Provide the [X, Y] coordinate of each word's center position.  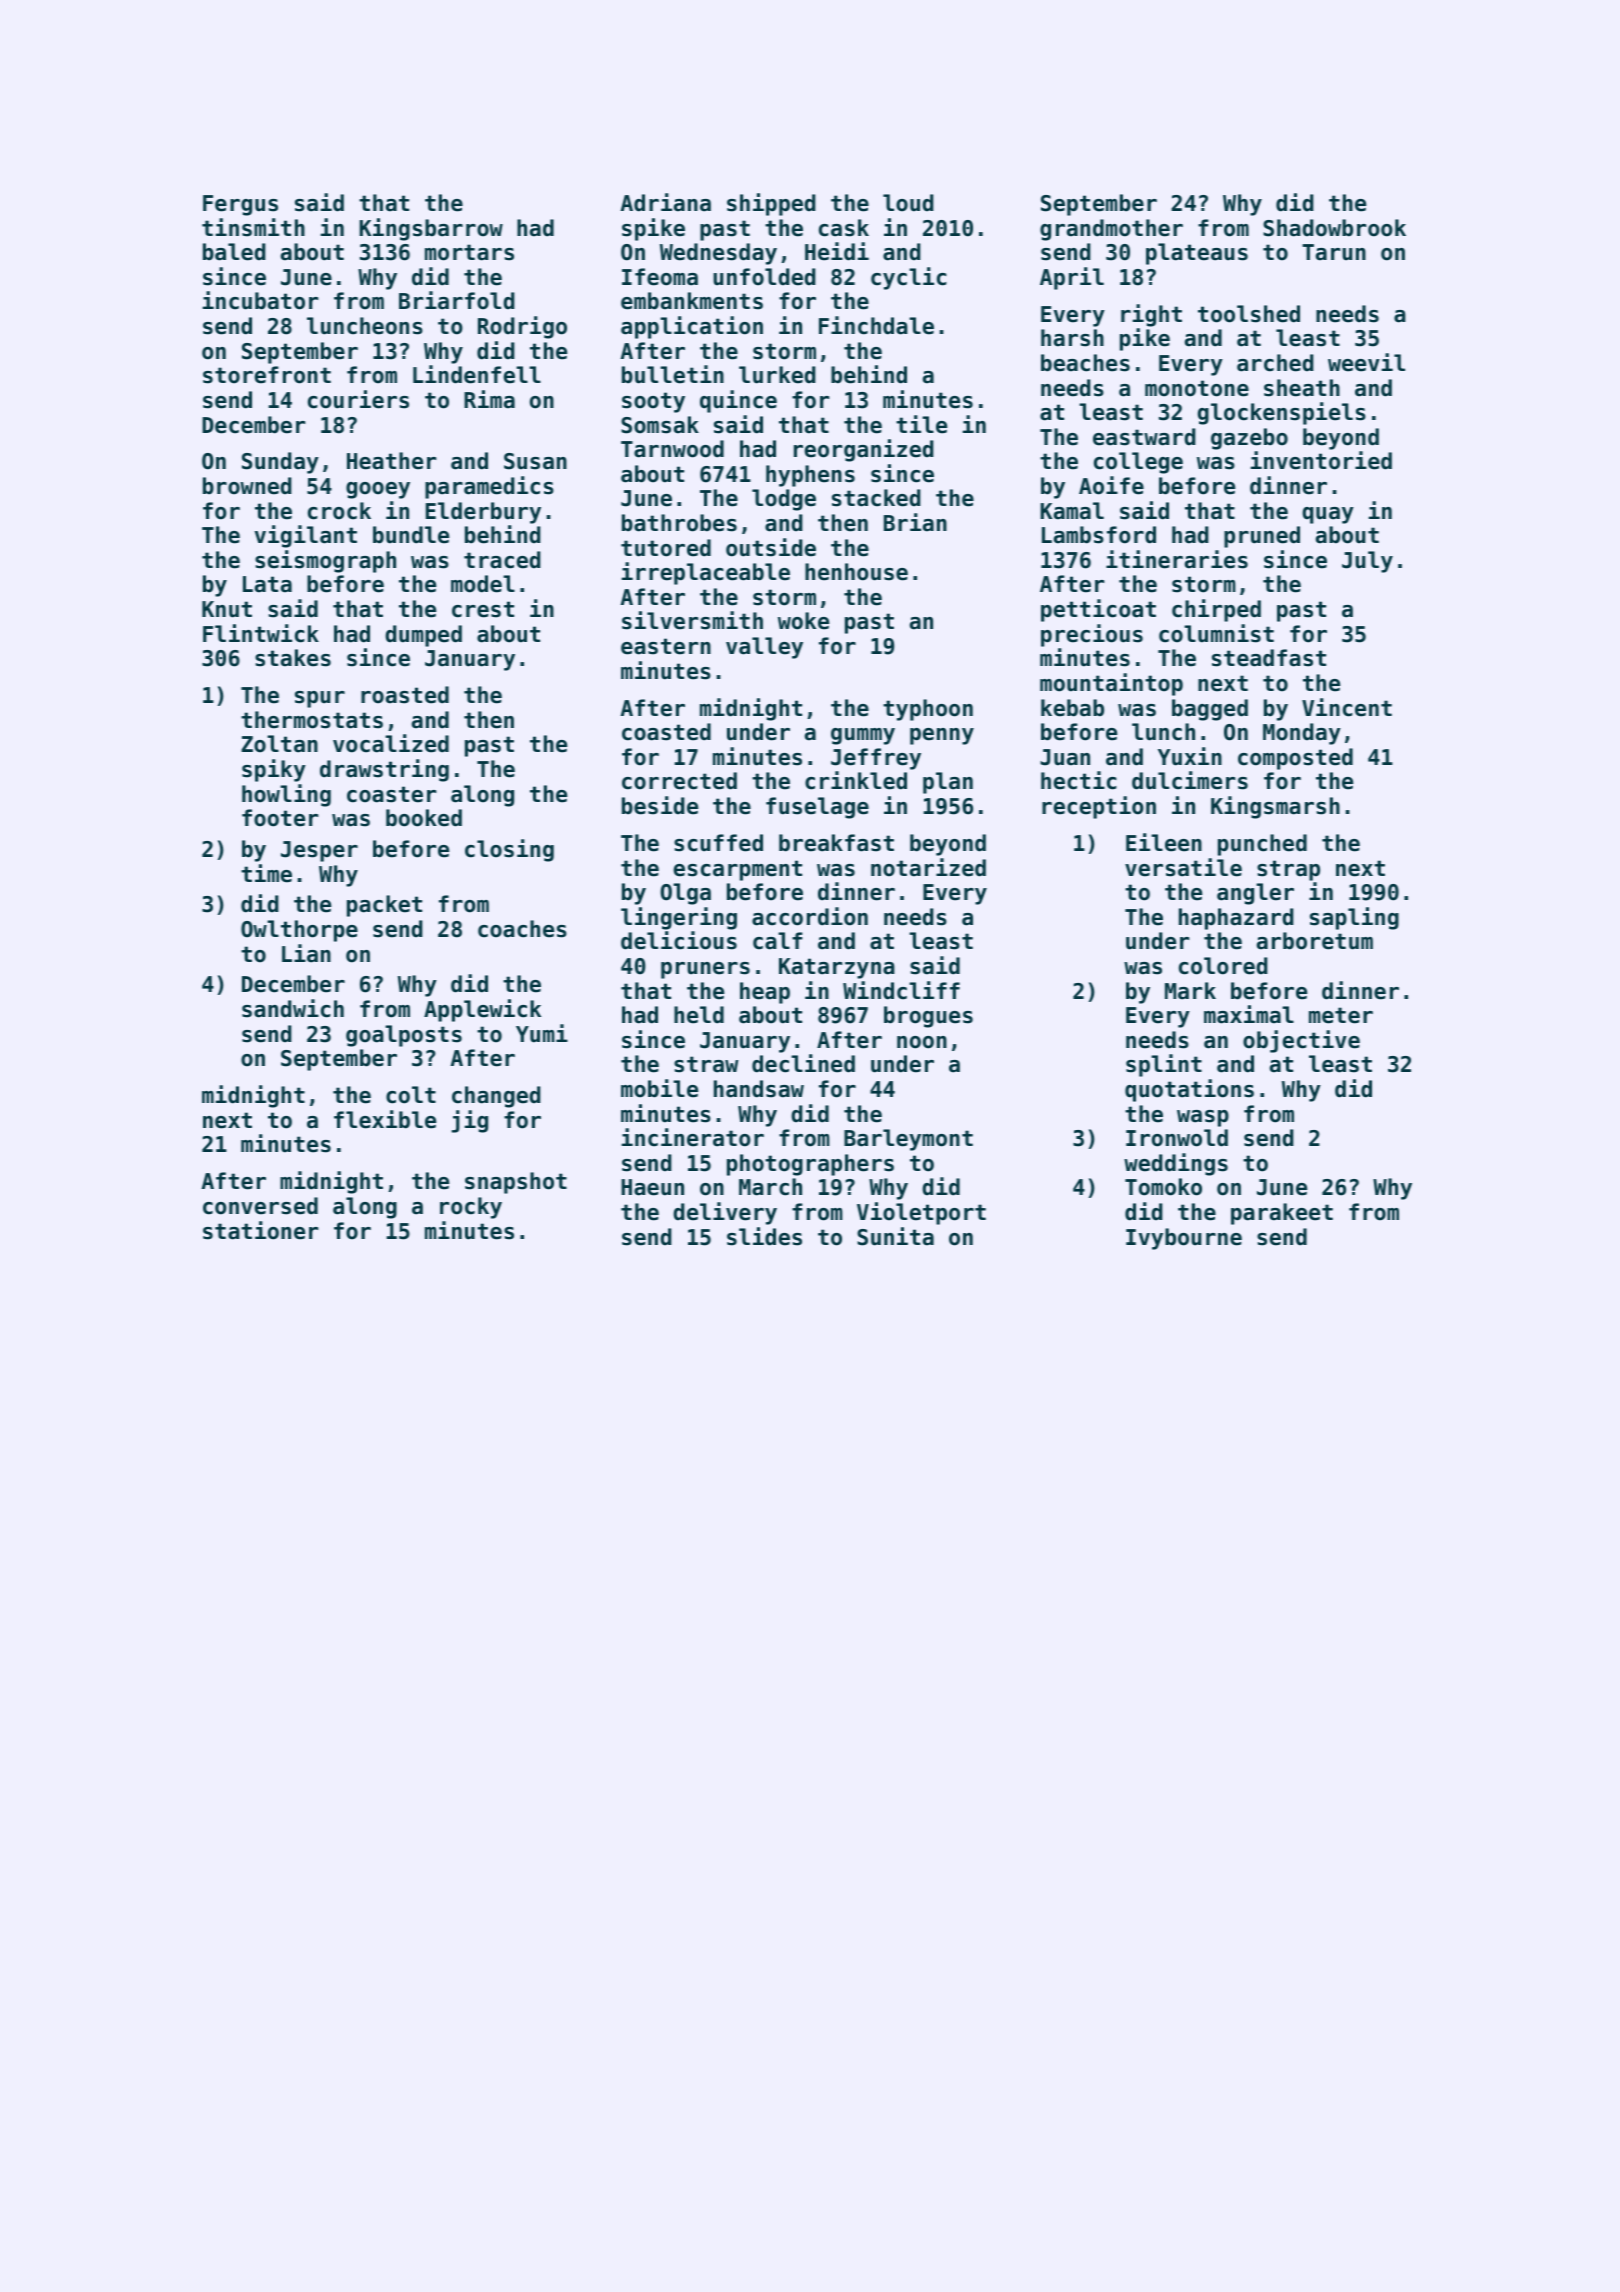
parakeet [1282, 1214]
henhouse [856, 572]
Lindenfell [477, 374]
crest [483, 609]
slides [764, 1236]
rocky [471, 1208]
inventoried [1321, 460]
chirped [1216, 610]
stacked [876, 498]
